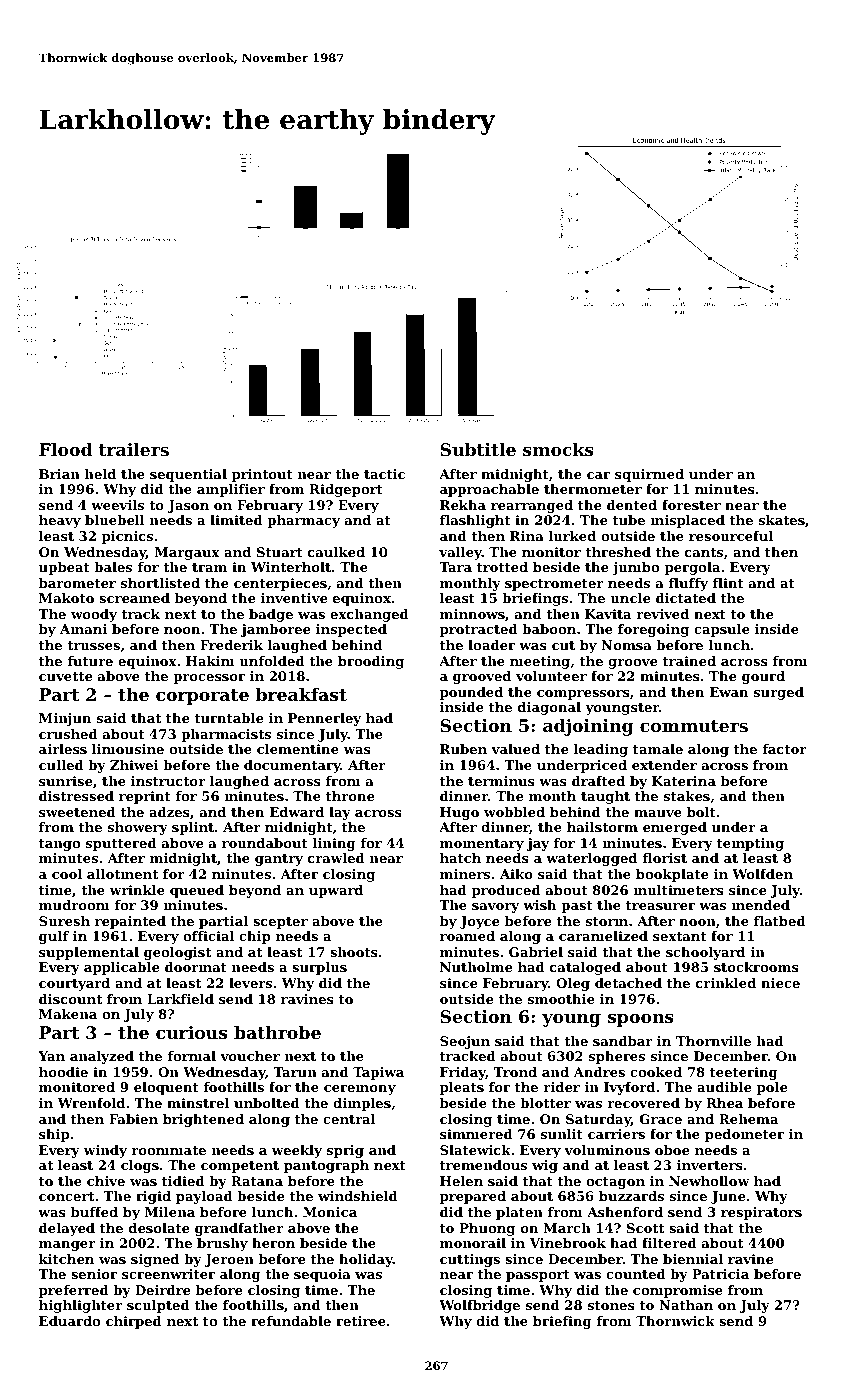 This image has width=849, height=1400. I want to click on compressors, so click(583, 695).
